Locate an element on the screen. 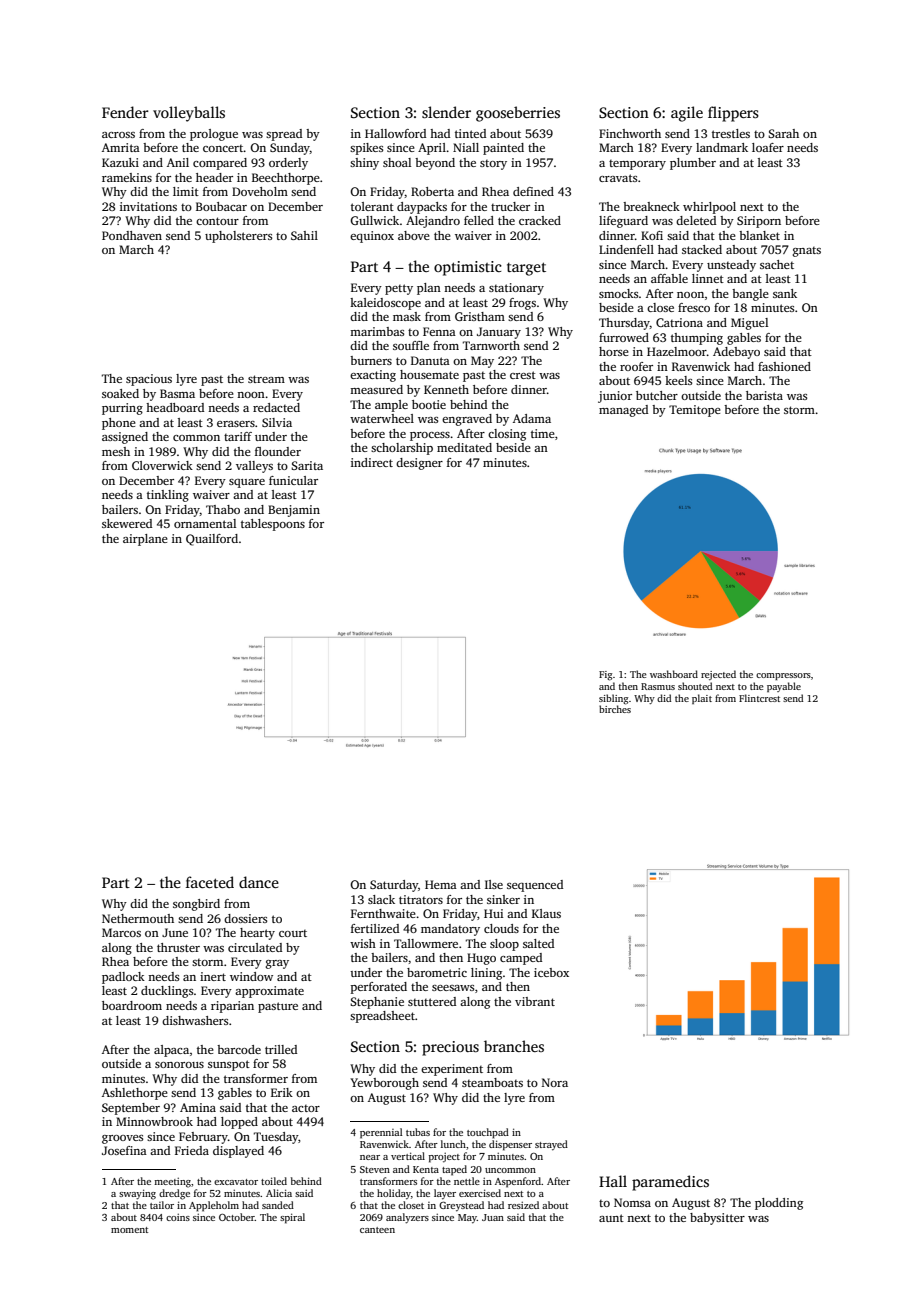  Temitope is located at coordinates (695, 411).
